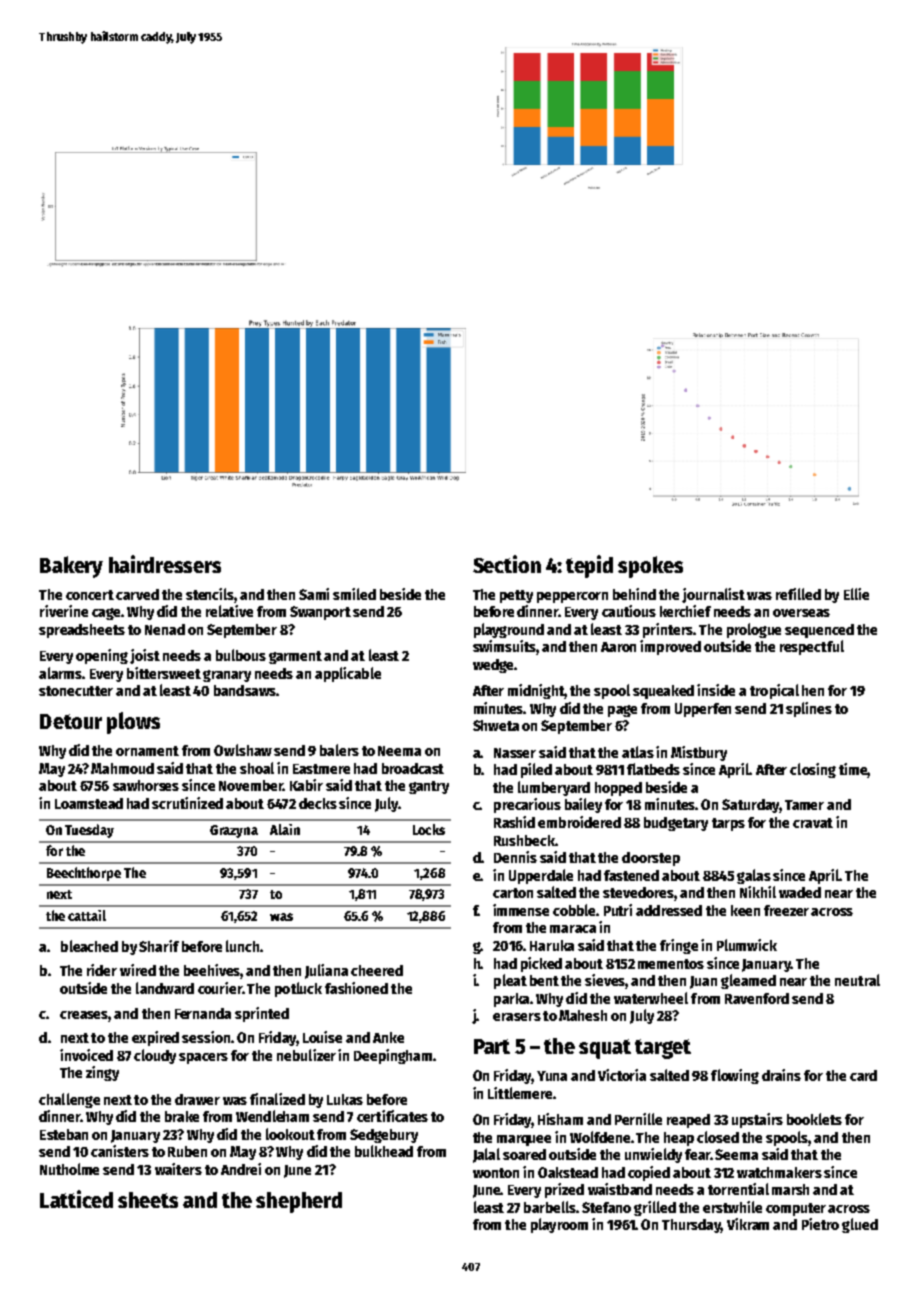  What do you see at coordinates (568, 1172) in the screenshot?
I see `Oakstead` at bounding box center [568, 1172].
